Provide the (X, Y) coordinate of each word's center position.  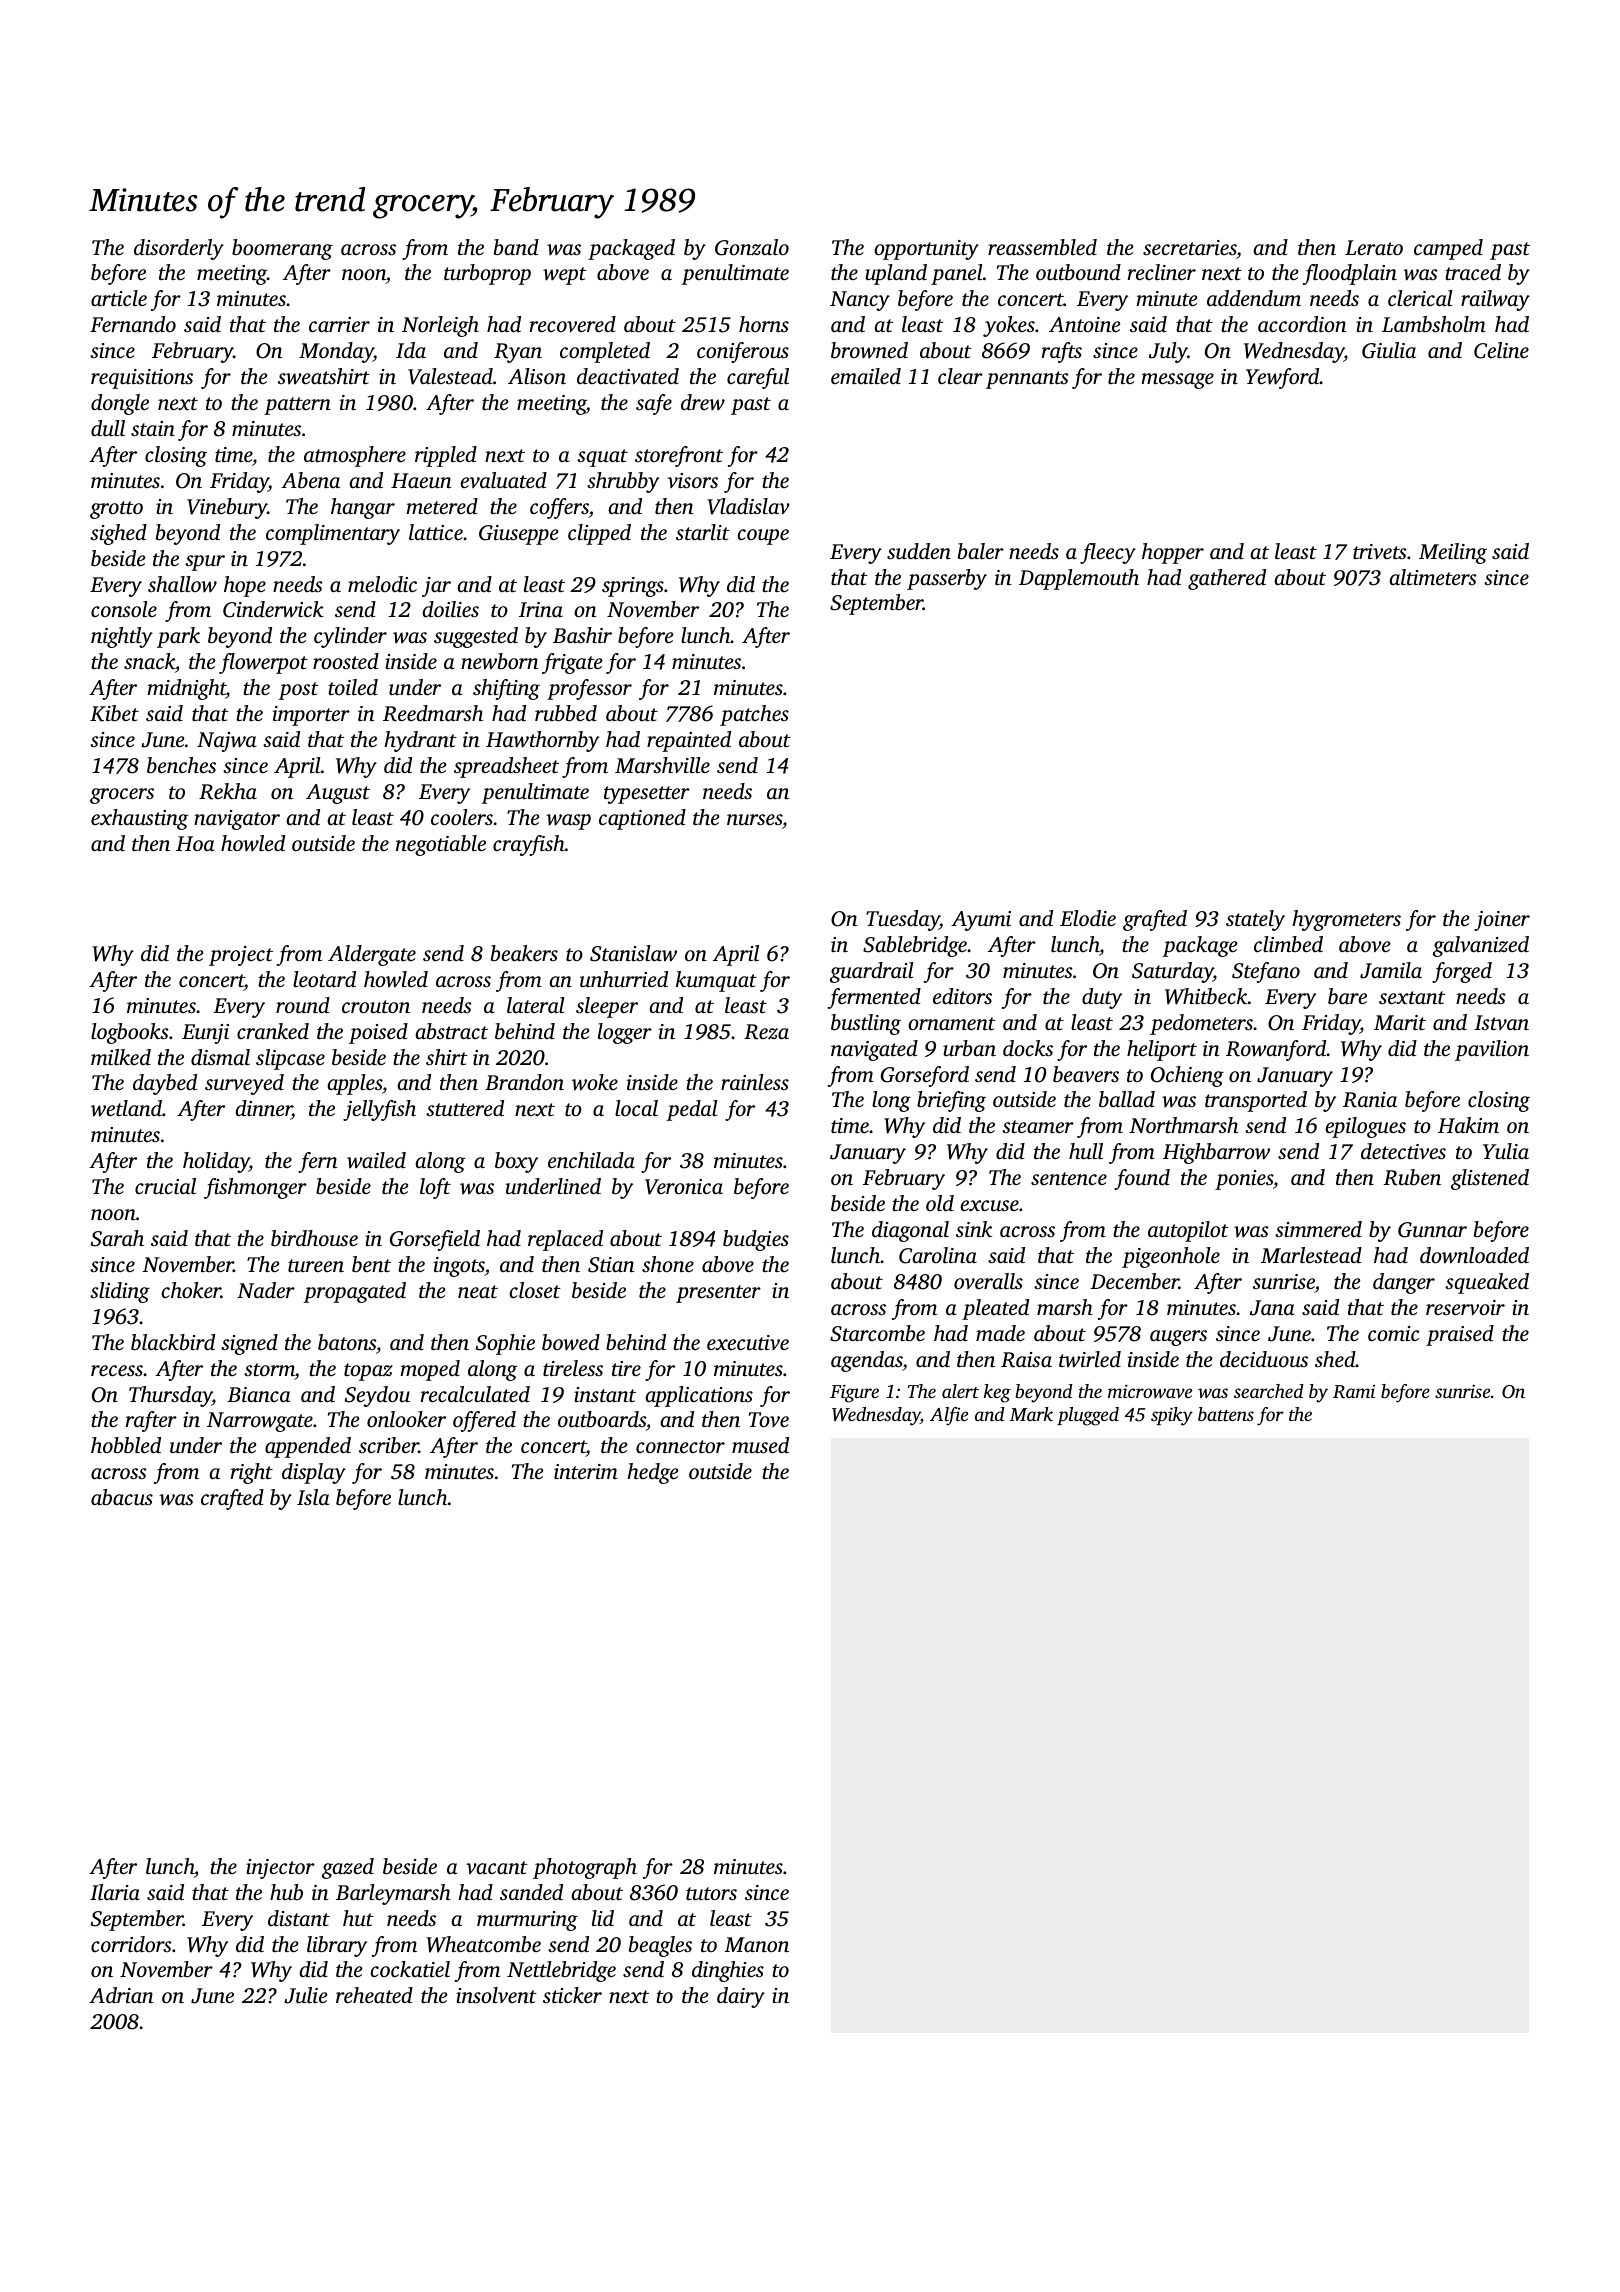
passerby (947, 579)
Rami (1354, 1392)
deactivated (628, 376)
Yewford (1283, 378)
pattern (297, 406)
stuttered (465, 1108)
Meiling (1453, 553)
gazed (348, 1868)
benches (181, 765)
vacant (497, 1868)
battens (1226, 1414)
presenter (718, 1294)
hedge (653, 1473)
